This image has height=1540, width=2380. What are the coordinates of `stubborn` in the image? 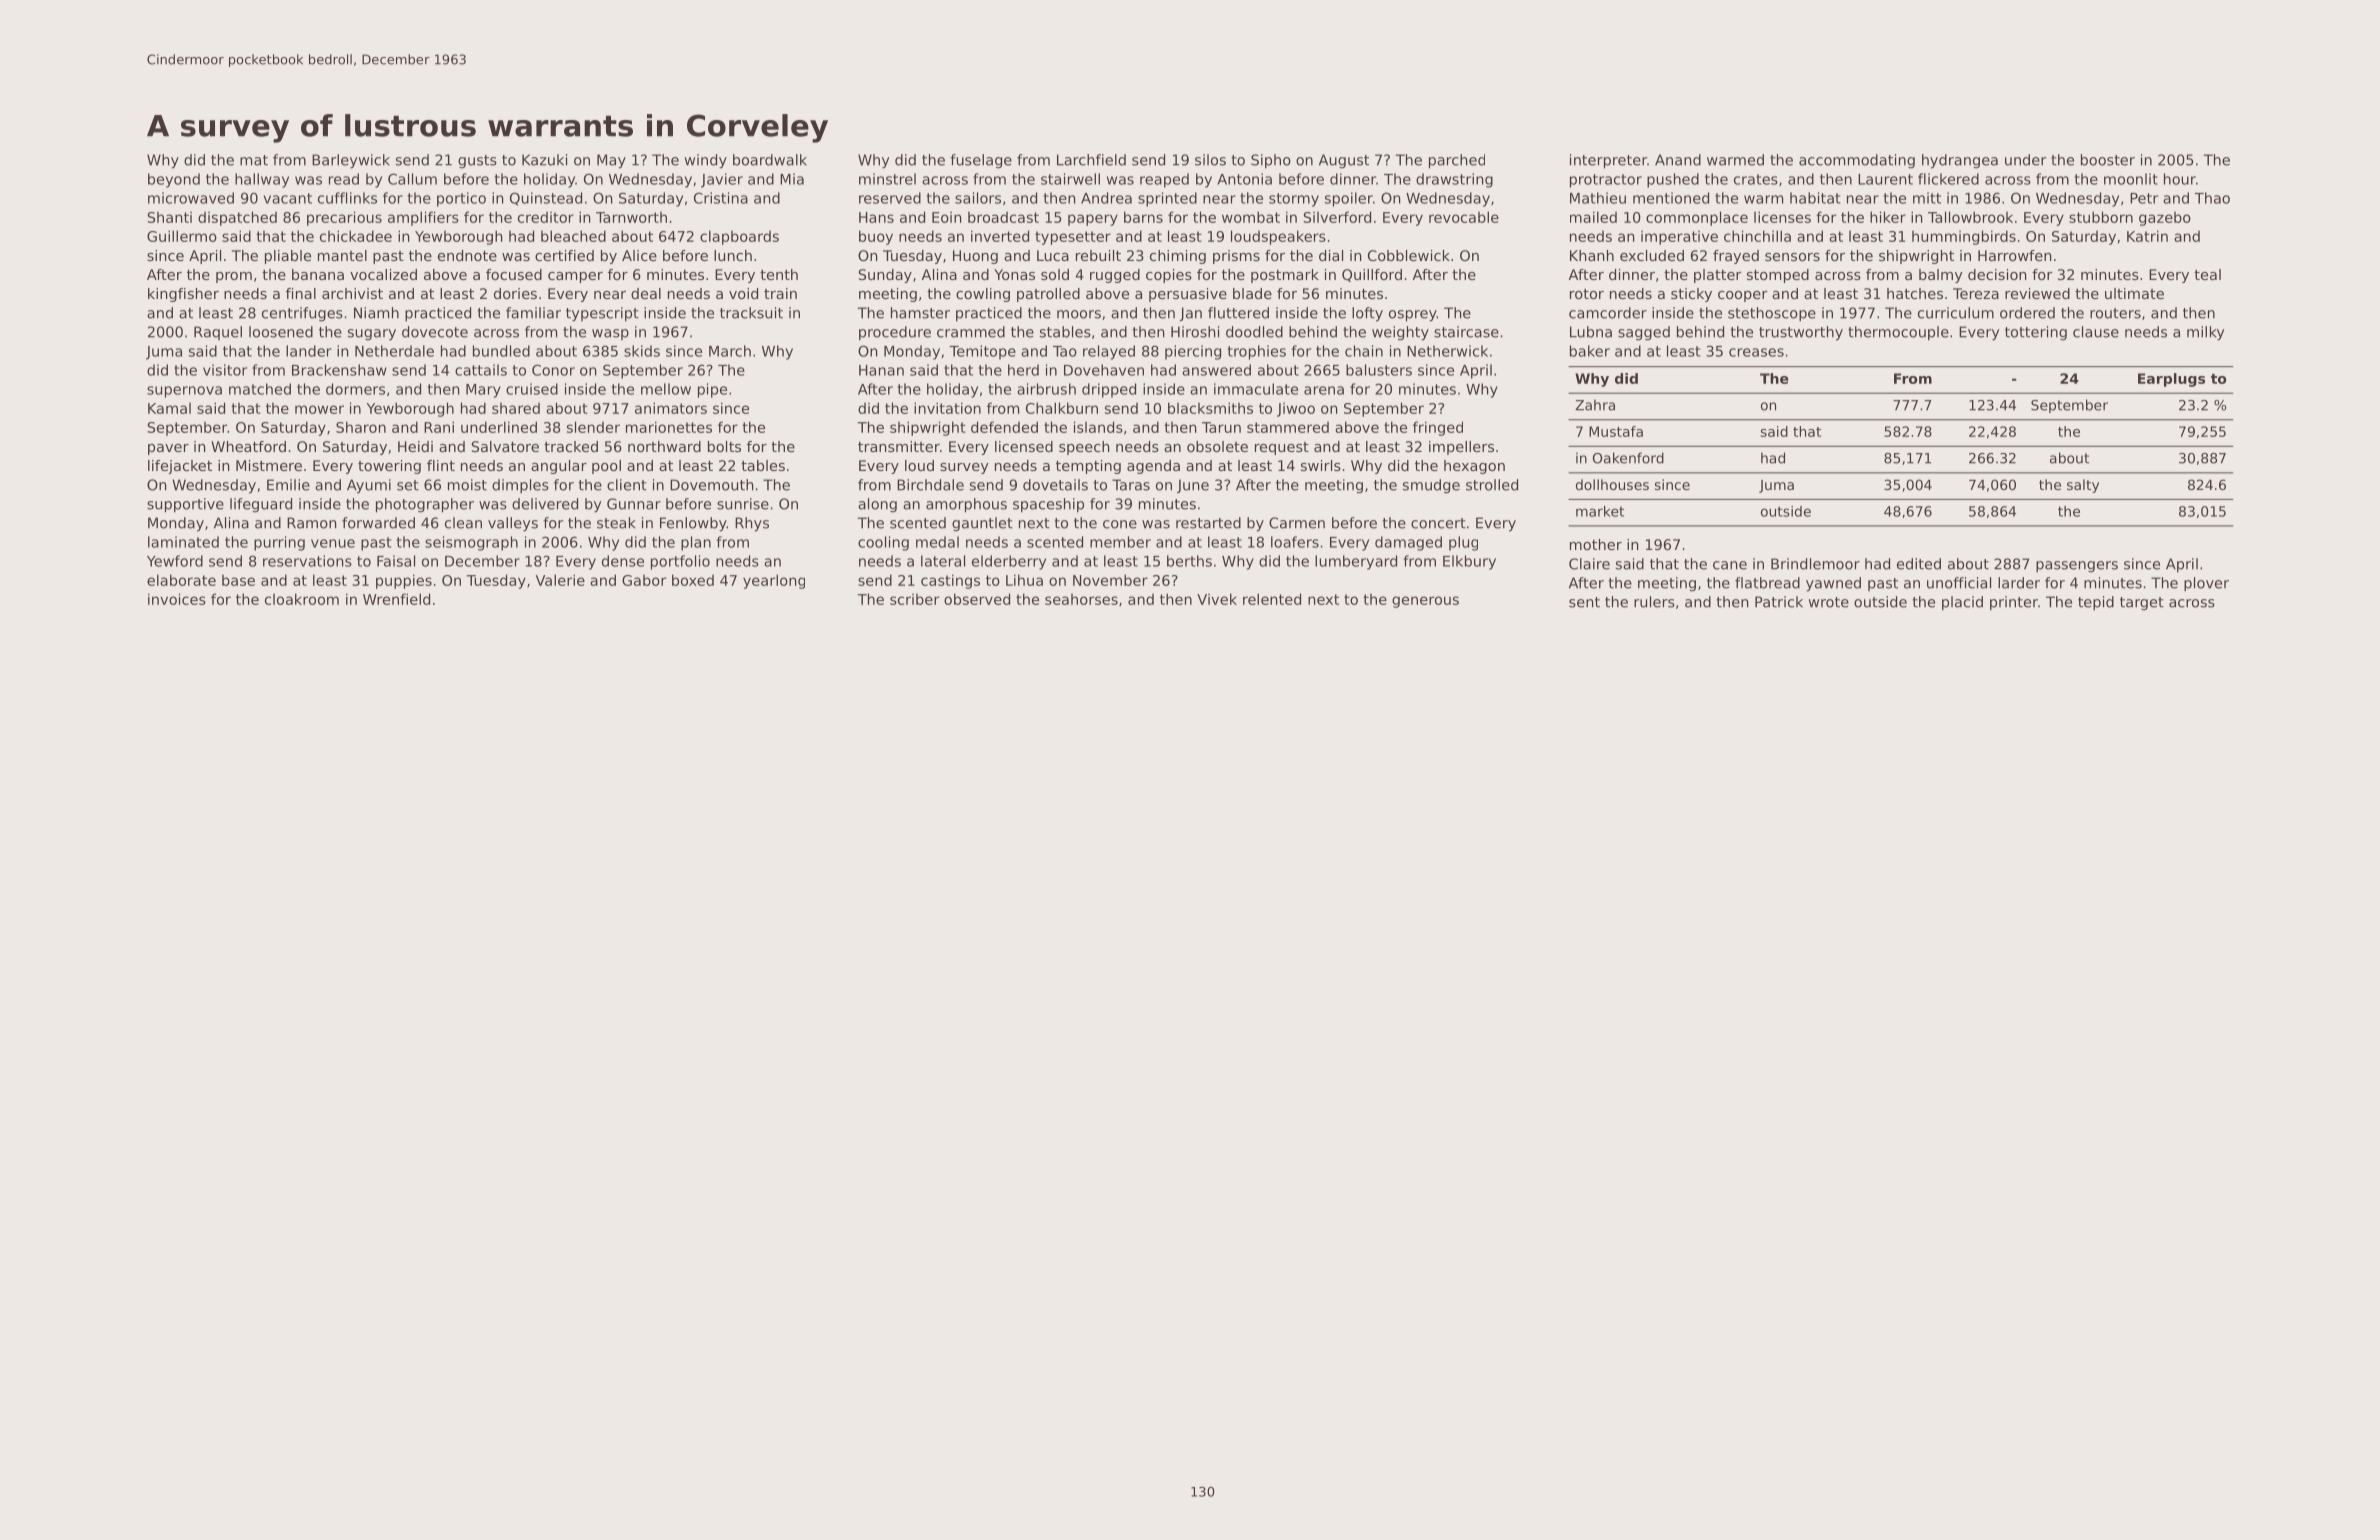 It's located at (2101, 217).
